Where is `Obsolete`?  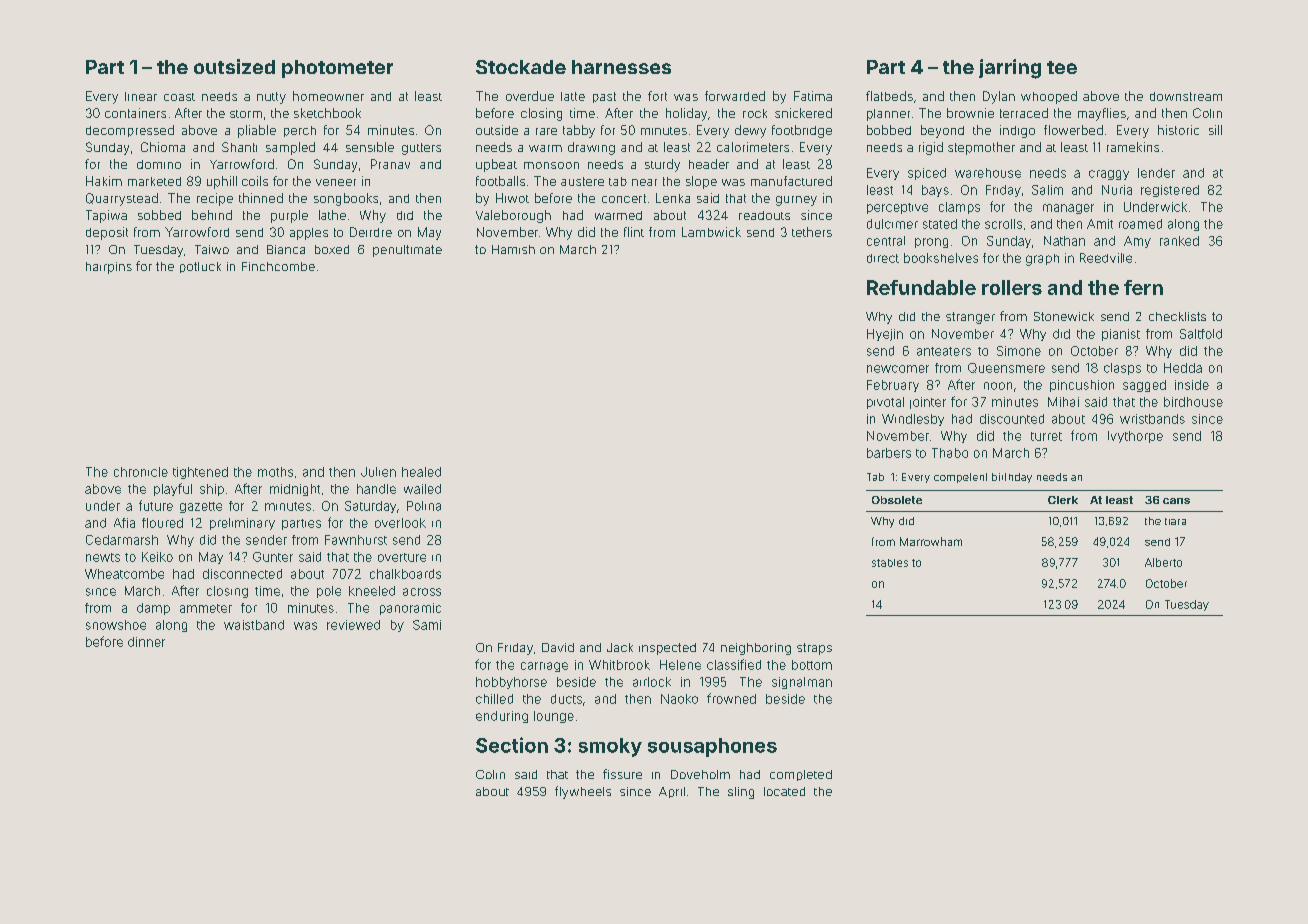 Obsolete is located at coordinates (897, 500).
